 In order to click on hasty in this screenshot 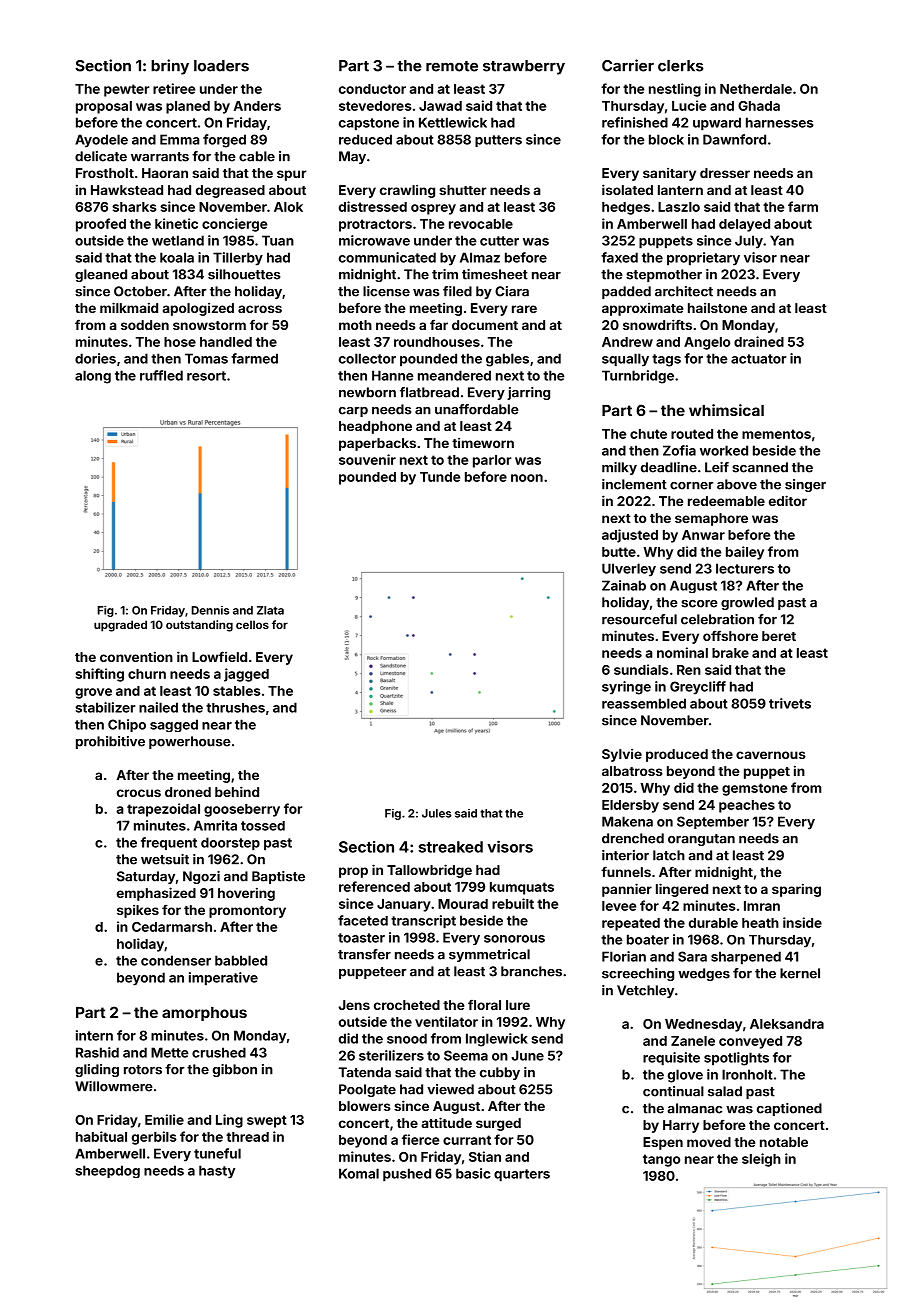, I will do `click(217, 1172)`.
